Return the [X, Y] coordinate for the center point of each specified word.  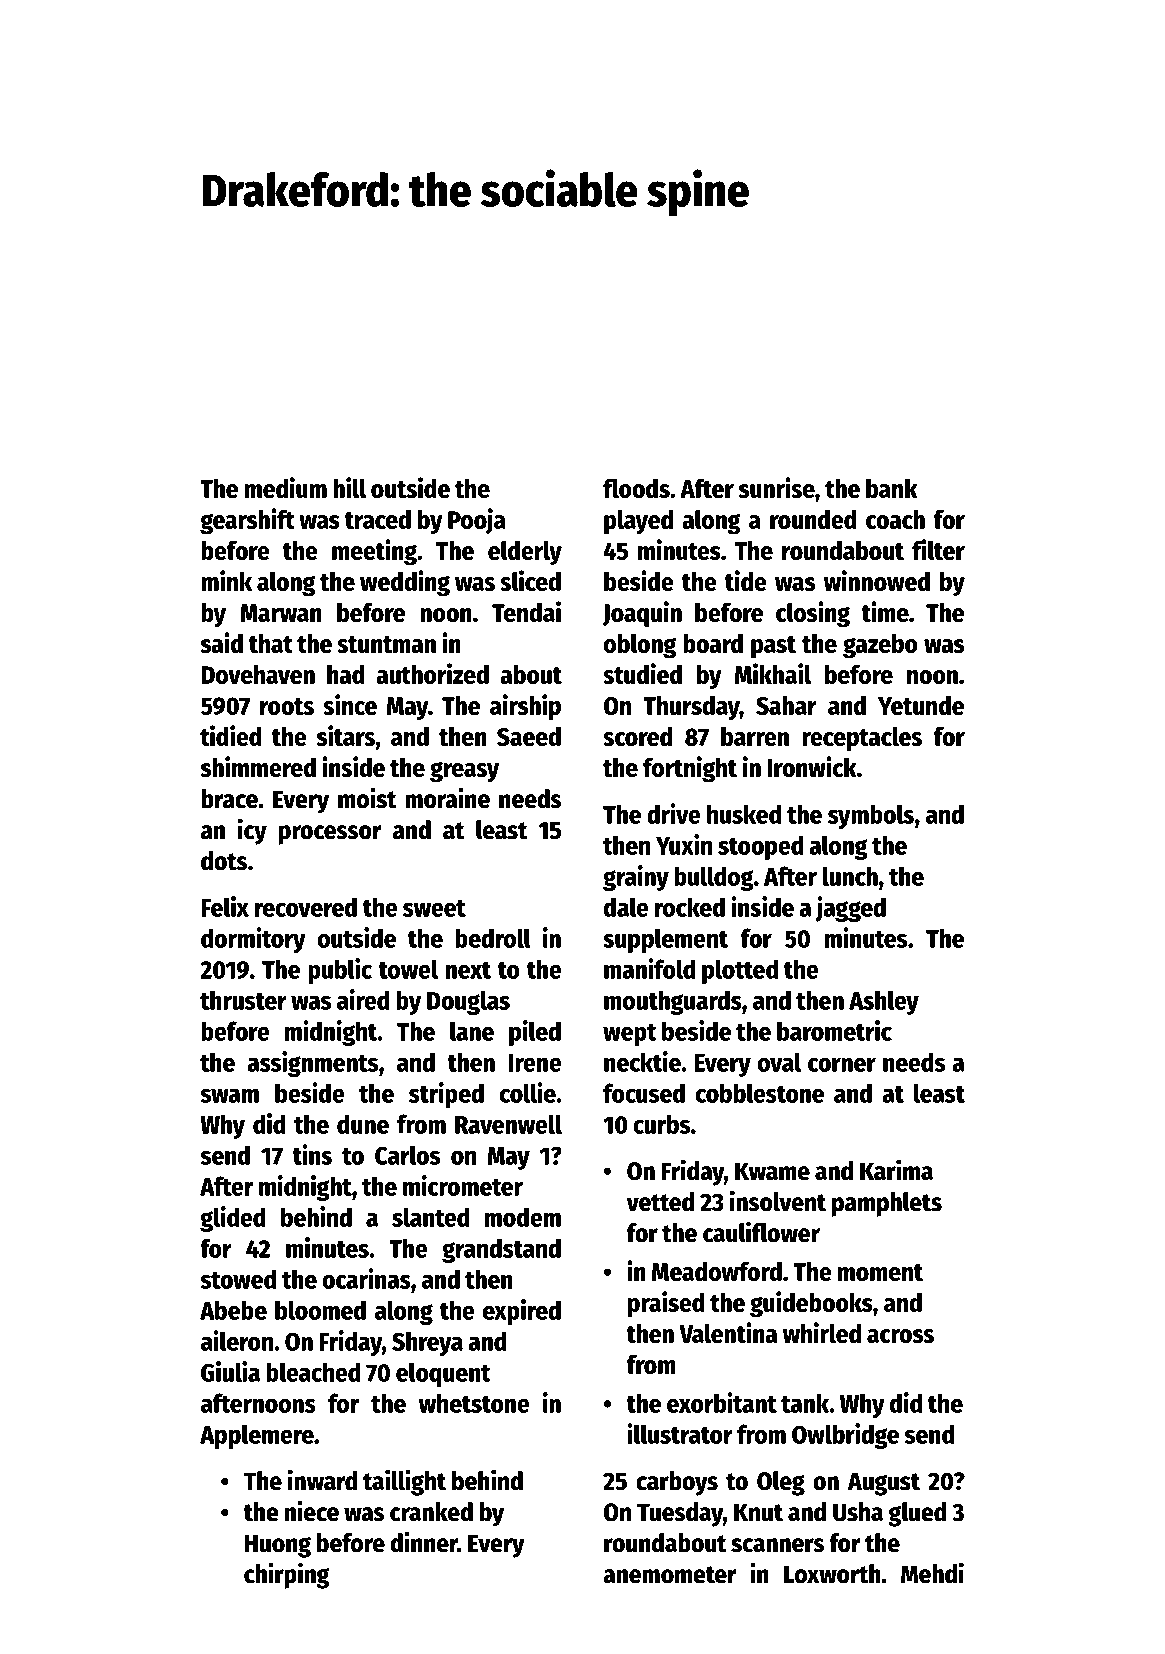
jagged [850, 909]
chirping [287, 1575]
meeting [374, 552]
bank [892, 488]
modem [523, 1217]
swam [230, 1095]
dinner [424, 1542]
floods [636, 488]
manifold [650, 968]
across [900, 1336]
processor [330, 835]
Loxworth [832, 1574]
